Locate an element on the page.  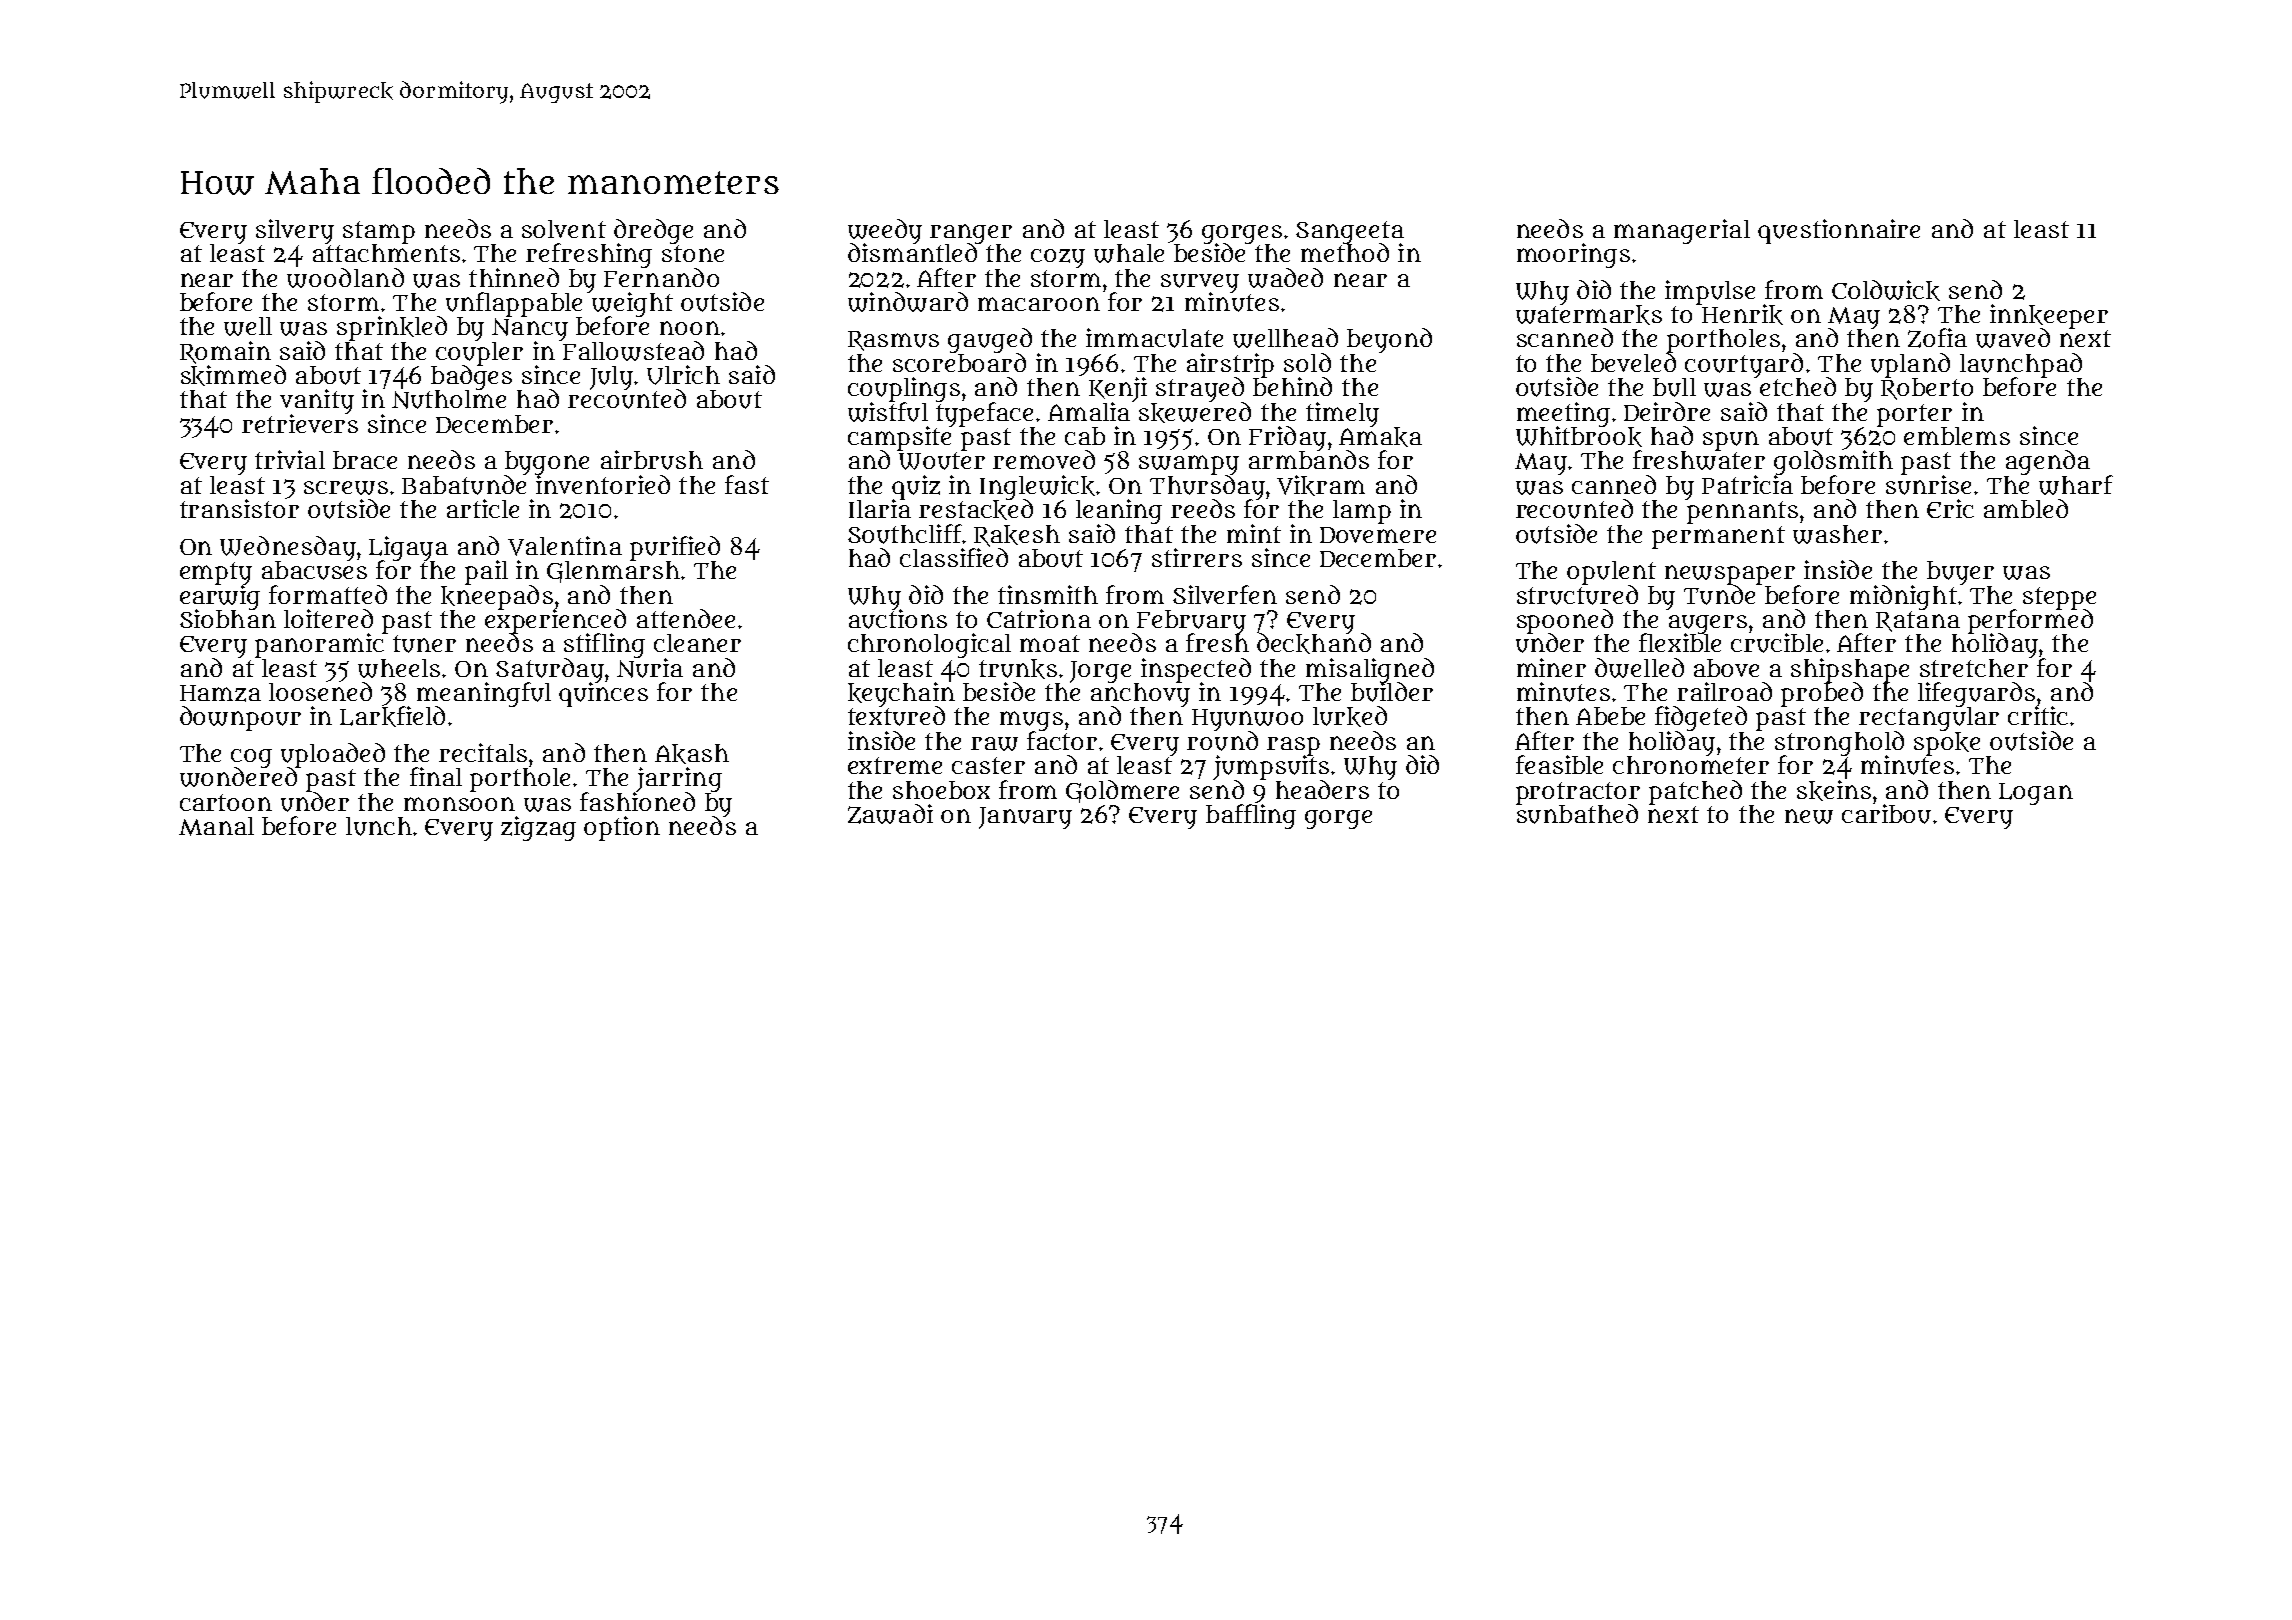
jarring is located at coordinates (679, 779).
